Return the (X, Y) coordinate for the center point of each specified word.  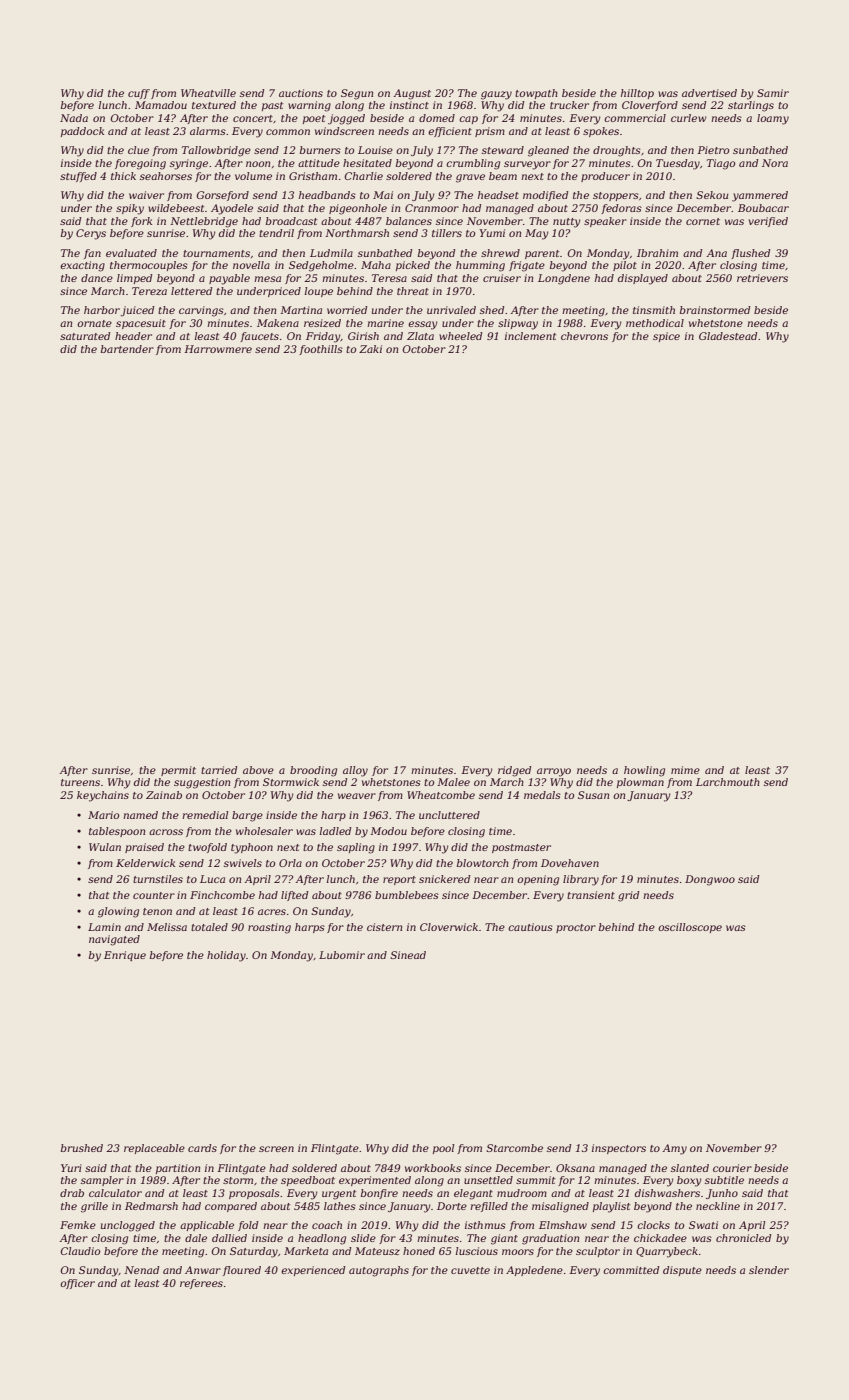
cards (202, 1148)
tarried (219, 770)
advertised (709, 93)
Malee (453, 782)
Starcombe (514, 1148)
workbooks (433, 1168)
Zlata (420, 336)
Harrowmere (218, 349)
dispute (682, 1271)
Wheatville (208, 93)
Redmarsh (151, 1206)
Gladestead (728, 336)
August (412, 94)
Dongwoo (710, 880)
